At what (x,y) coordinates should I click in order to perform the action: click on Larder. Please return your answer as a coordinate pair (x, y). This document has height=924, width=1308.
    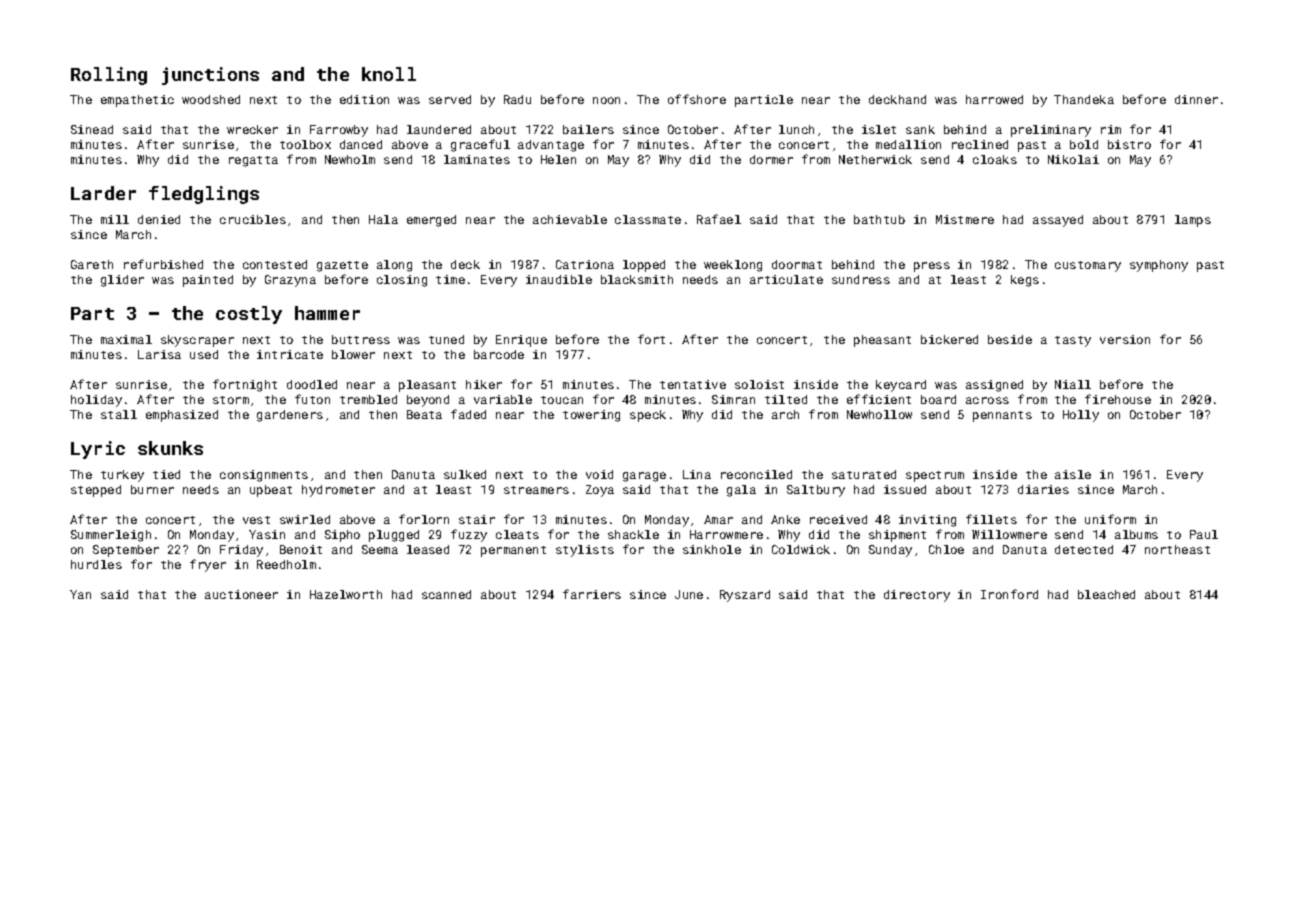
    Looking at the image, I should click on (103, 193).
